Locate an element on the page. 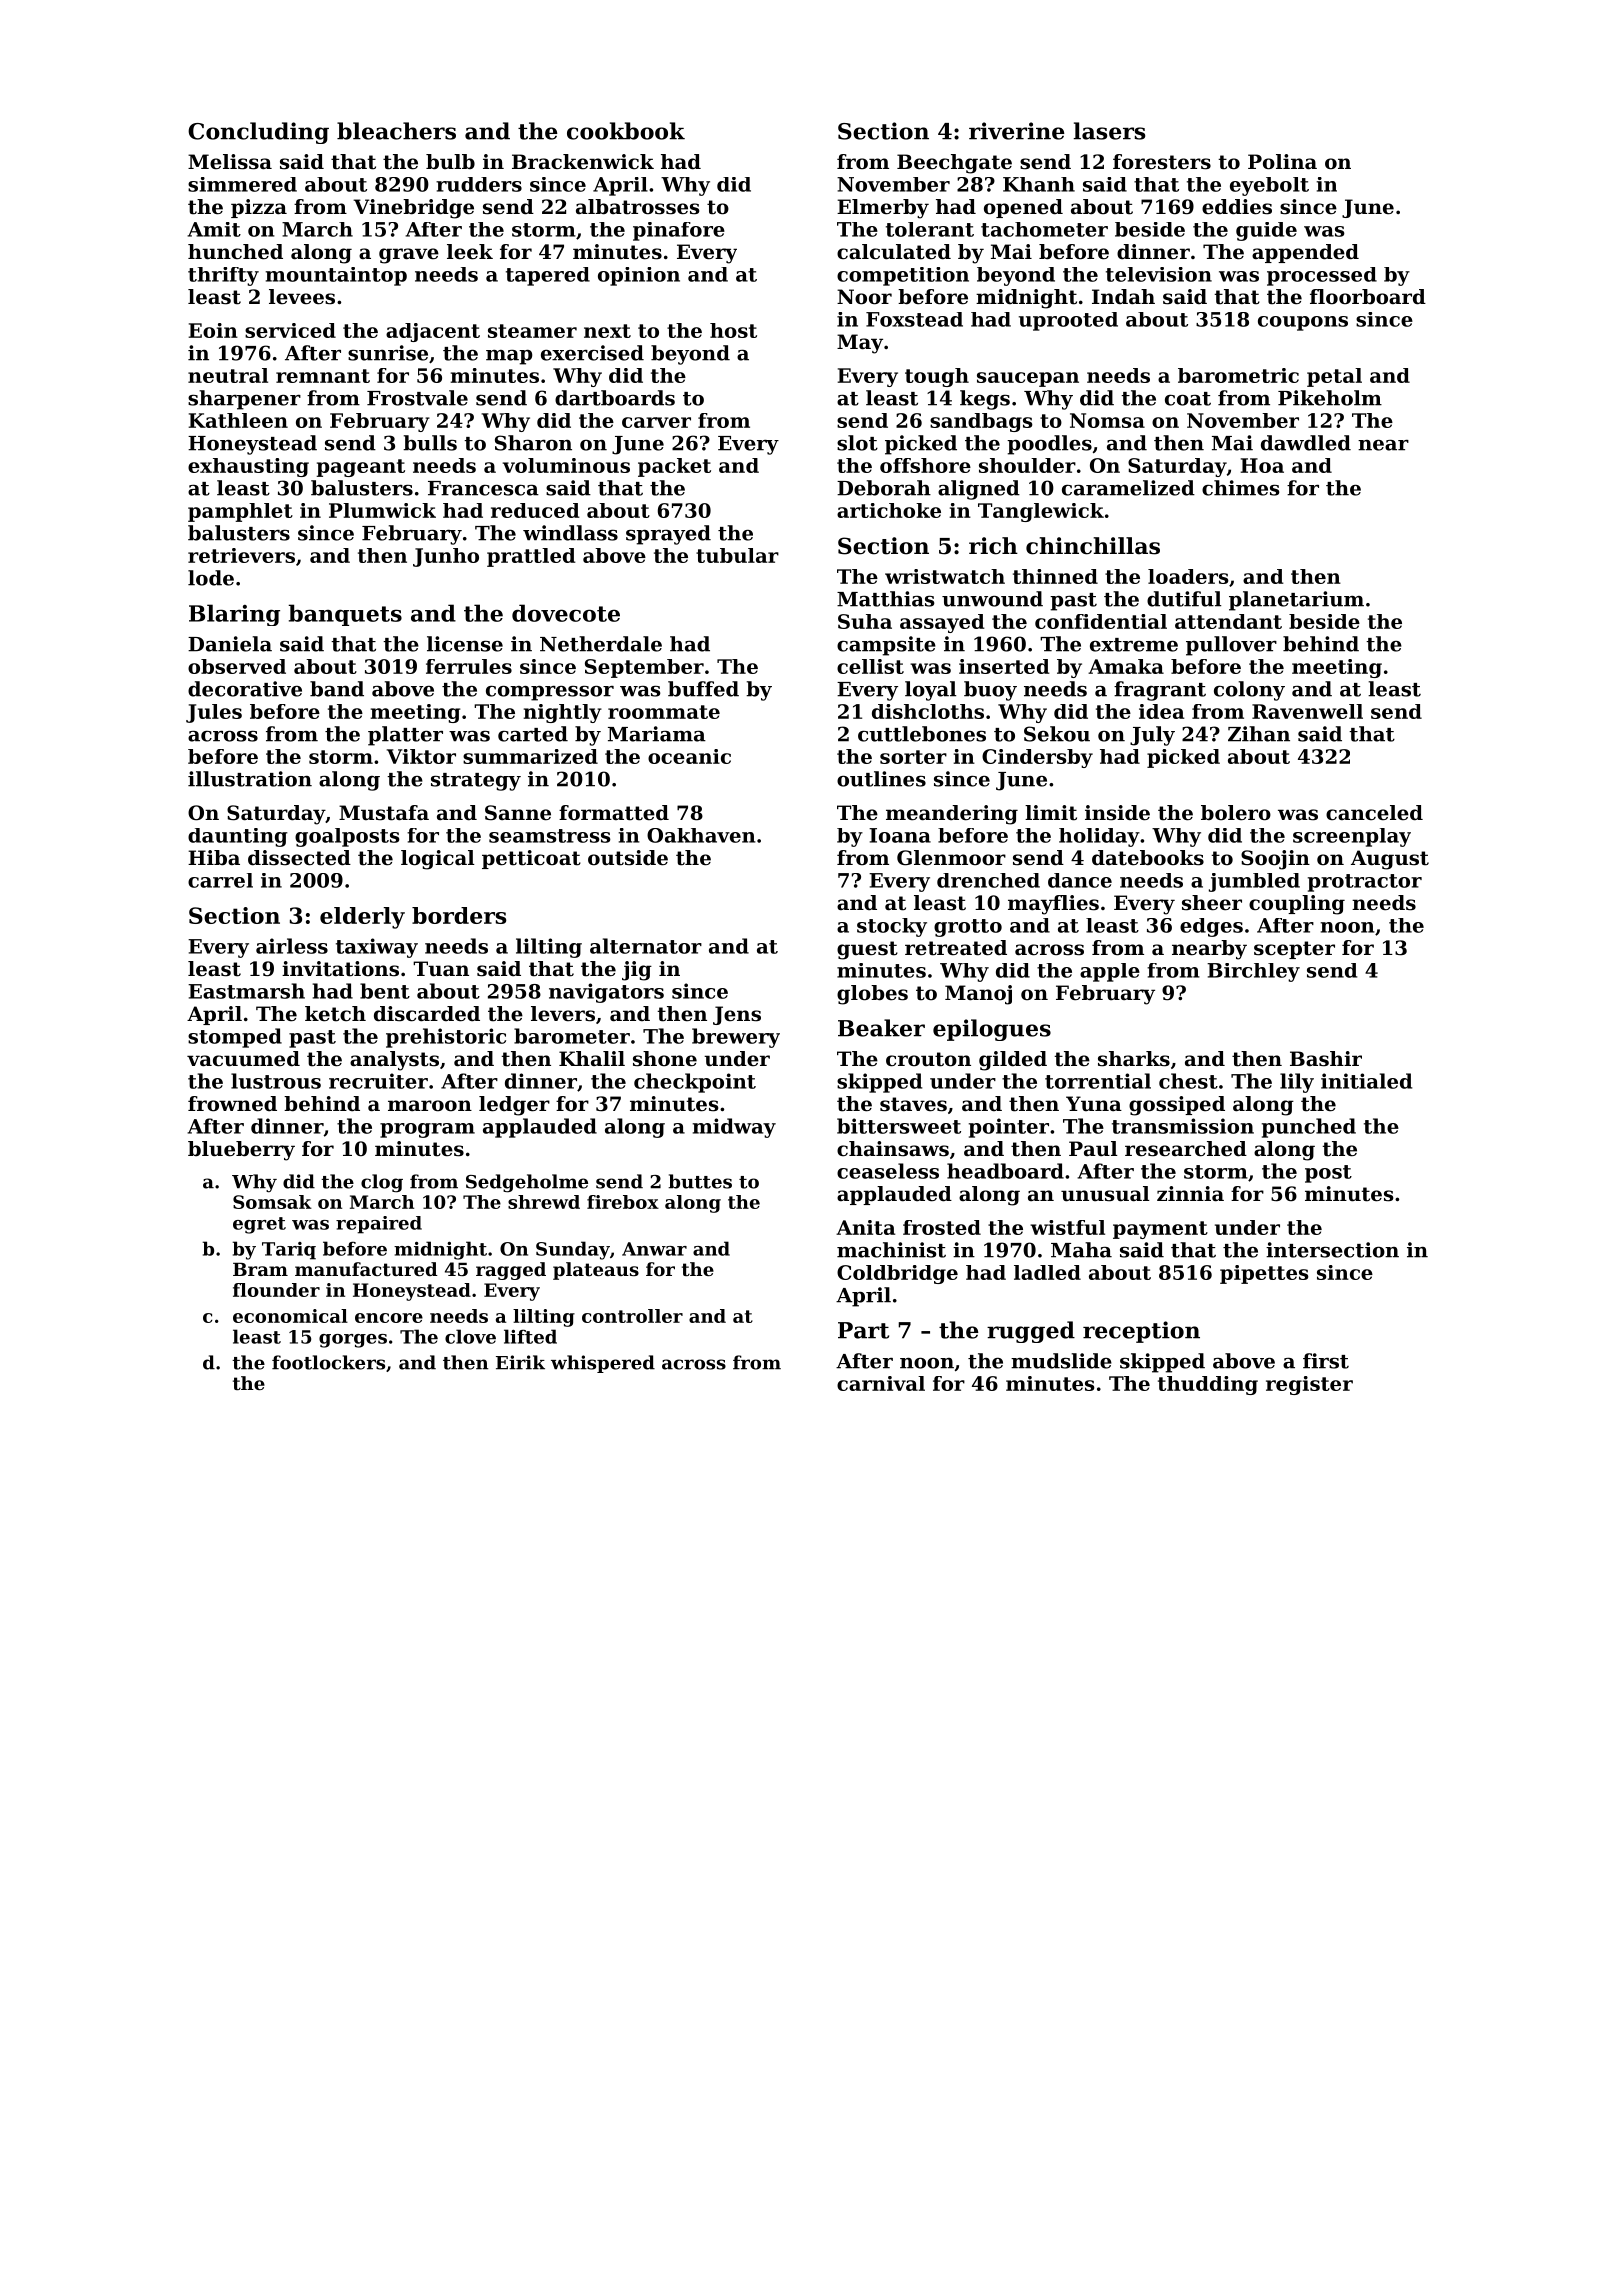 The height and width of the page is (2292, 1620). Amaka is located at coordinates (1126, 666).
